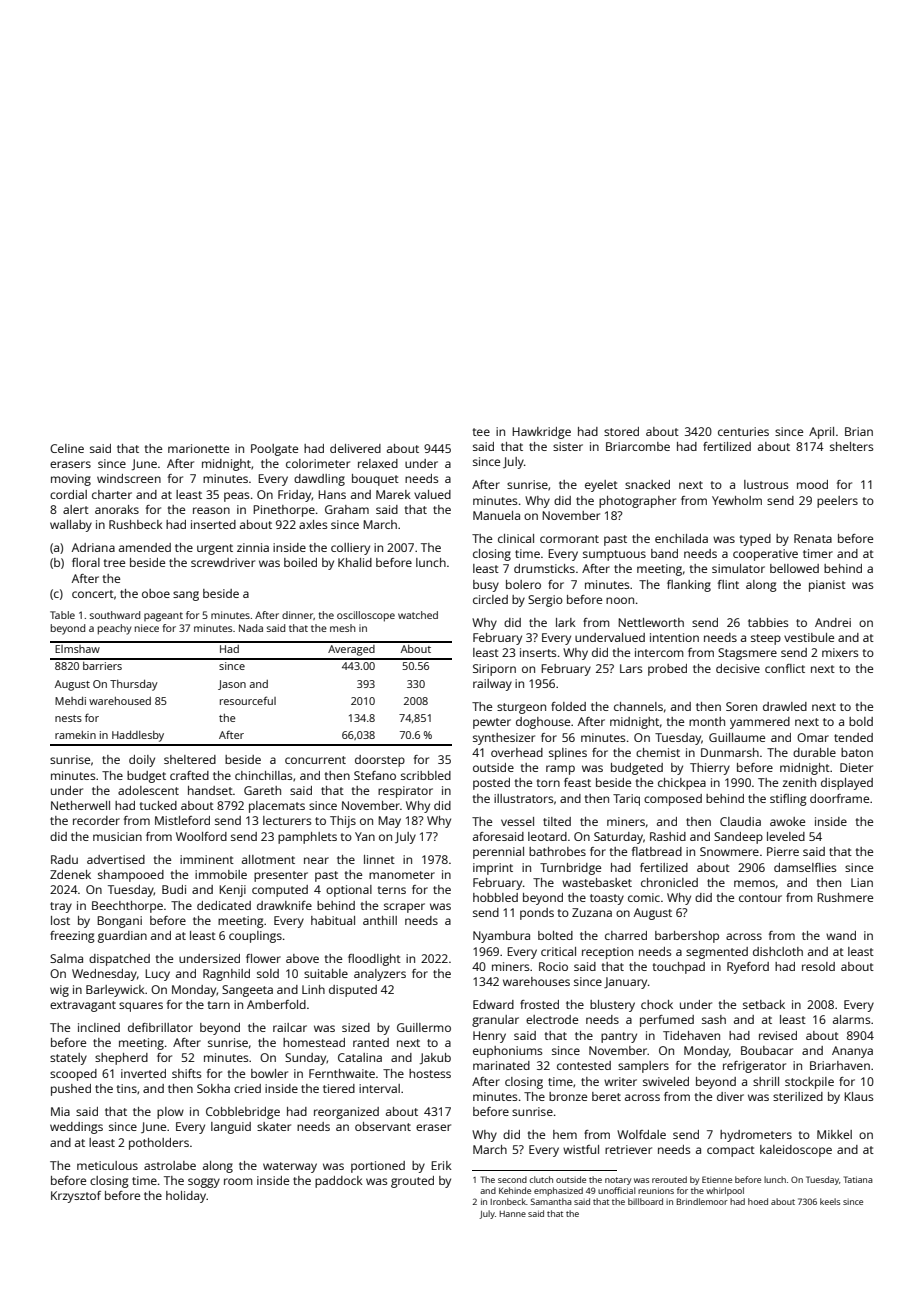 This screenshot has width=924, height=1308. I want to click on sister, so click(568, 446).
